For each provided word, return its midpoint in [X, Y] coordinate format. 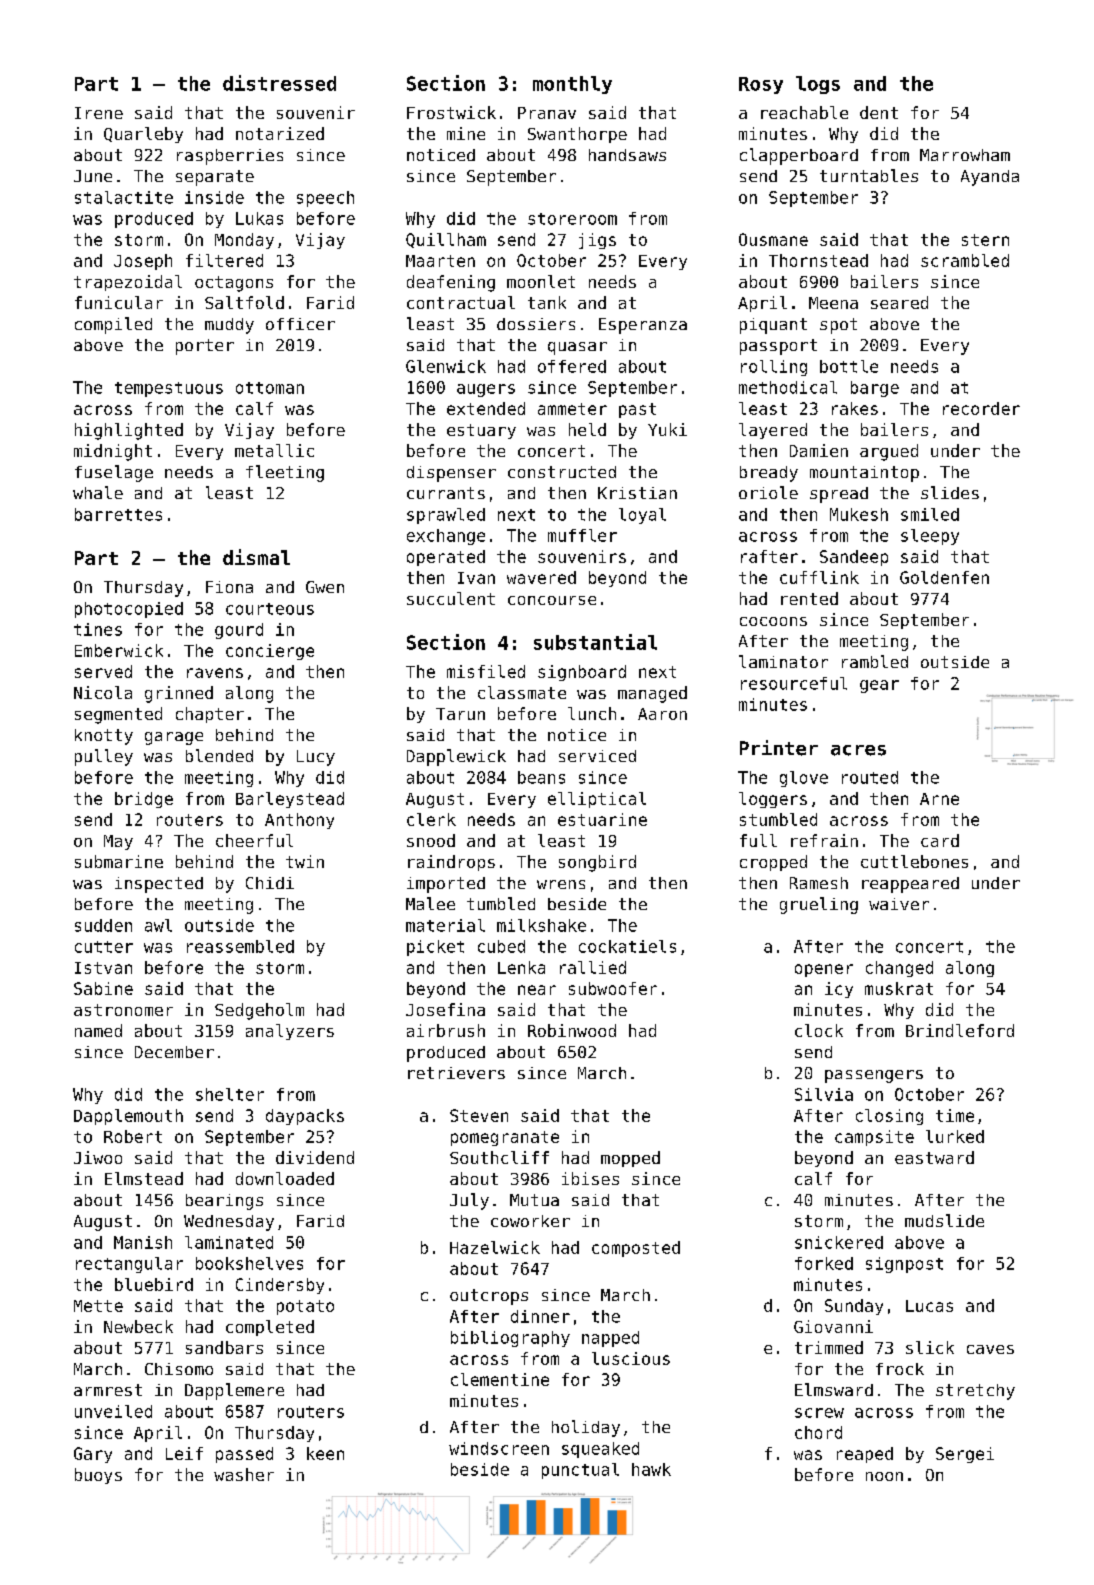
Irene [99, 113]
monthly [572, 85]
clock [819, 1030]
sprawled [446, 516]
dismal [256, 557]
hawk [651, 1469]
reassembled [240, 946]
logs [818, 85]
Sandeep [854, 558]
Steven [479, 1115]
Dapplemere [234, 1391]
